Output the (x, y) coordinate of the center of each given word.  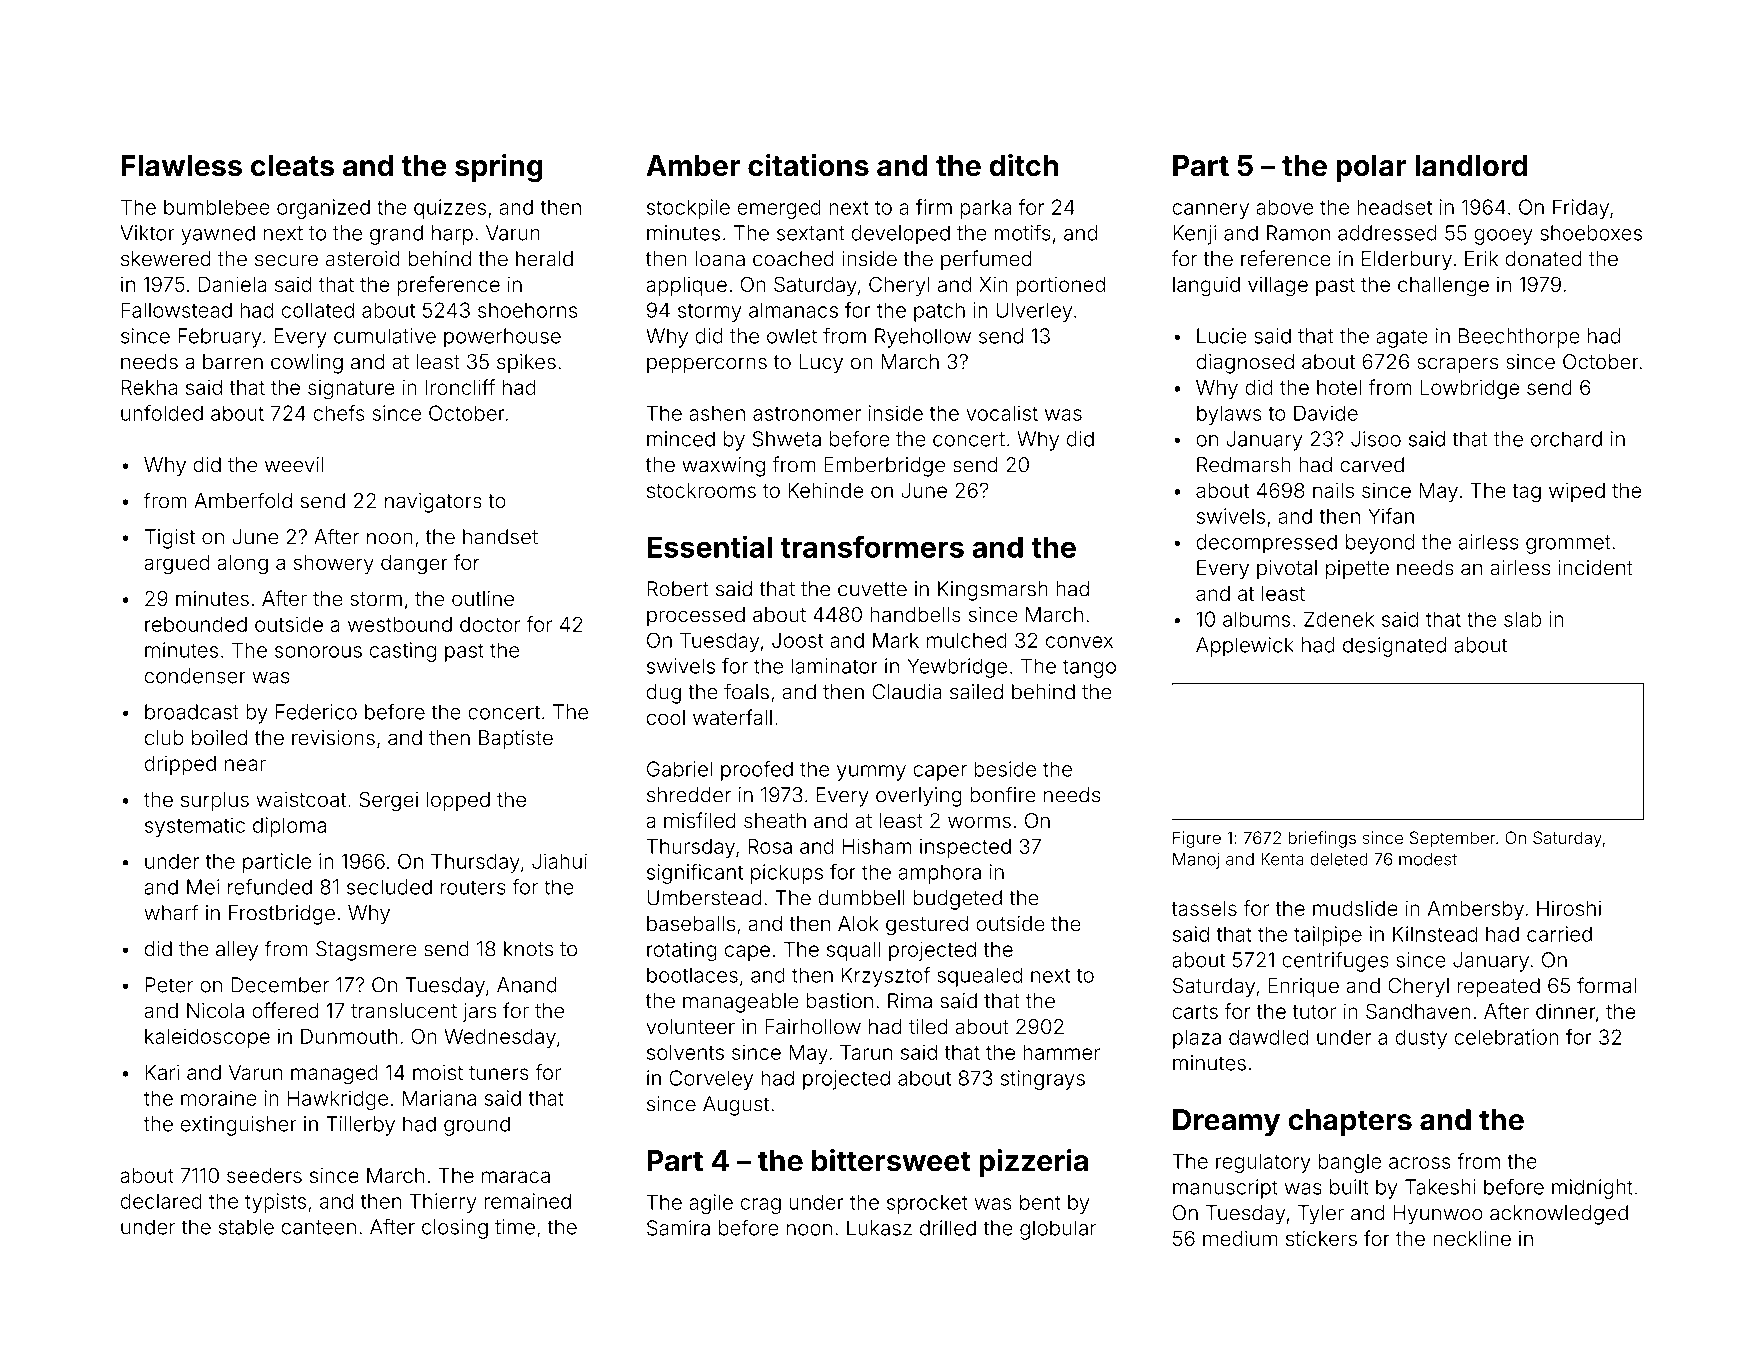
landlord (1471, 166)
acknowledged (1559, 1215)
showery (334, 565)
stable (246, 1227)
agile (711, 1204)
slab (1522, 619)
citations (808, 165)
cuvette (872, 589)
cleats (292, 166)
